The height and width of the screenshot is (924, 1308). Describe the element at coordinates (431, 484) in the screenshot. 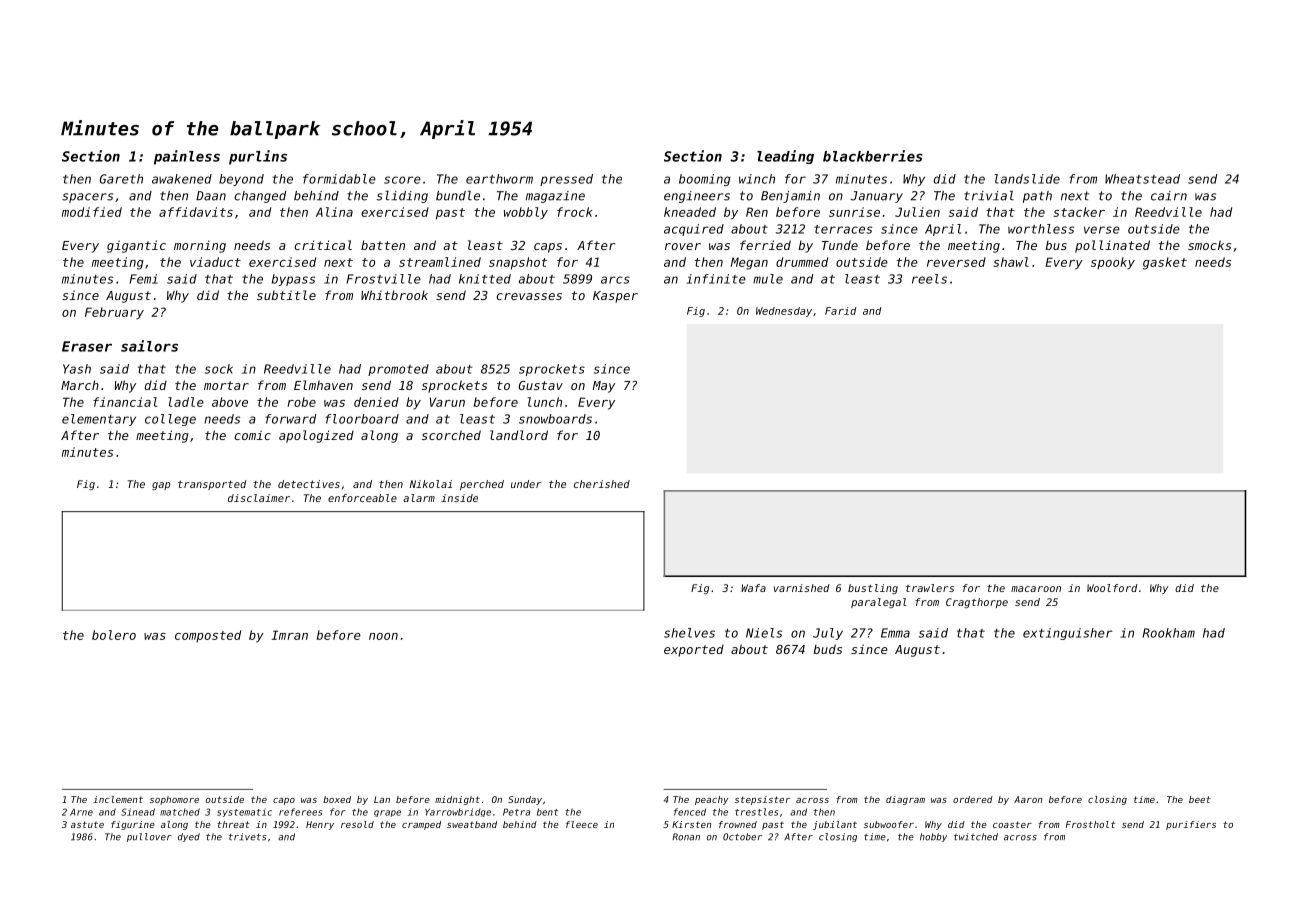

I see `Nikolai` at that location.
